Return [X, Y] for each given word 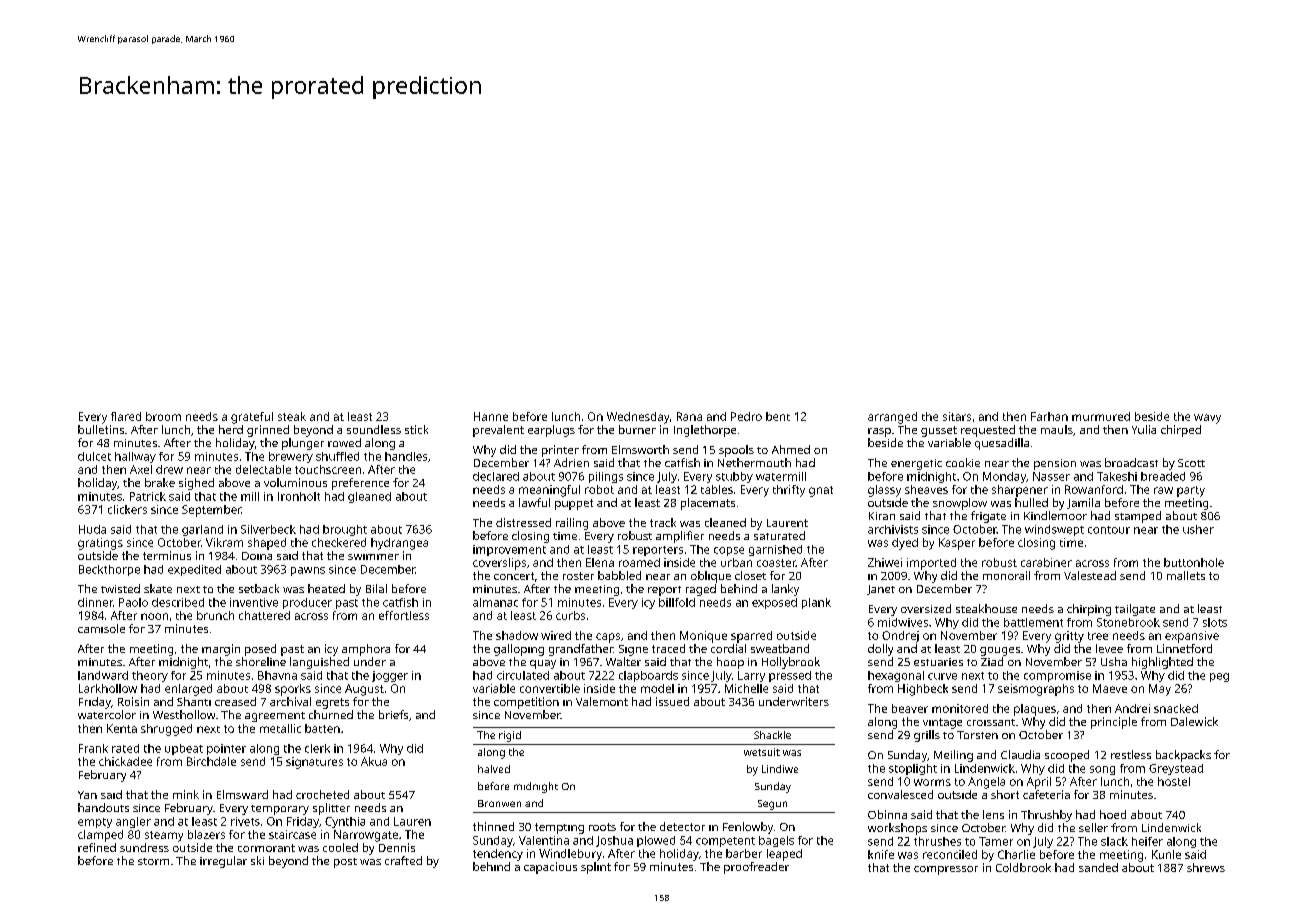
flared [126, 416]
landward [103, 675]
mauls [1057, 429]
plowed [656, 841]
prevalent [498, 431]
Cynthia [345, 822]
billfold [677, 602]
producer [307, 603]
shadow [517, 635]
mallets [1186, 575]
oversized [926, 608]
